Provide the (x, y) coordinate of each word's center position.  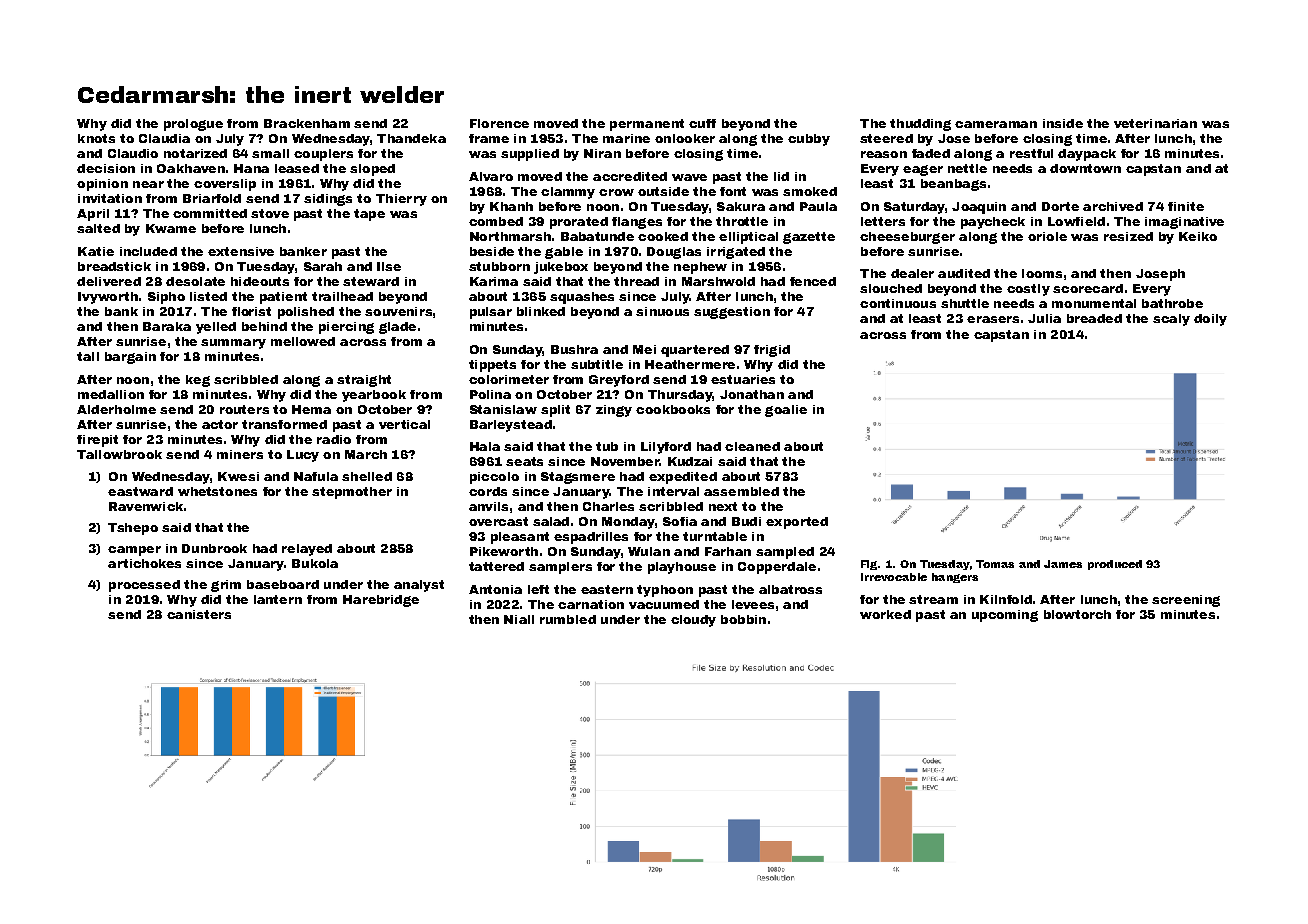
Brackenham (307, 123)
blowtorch (1077, 614)
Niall (519, 619)
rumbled (568, 619)
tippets (492, 366)
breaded (1094, 318)
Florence (499, 123)
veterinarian (1155, 123)
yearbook (374, 396)
